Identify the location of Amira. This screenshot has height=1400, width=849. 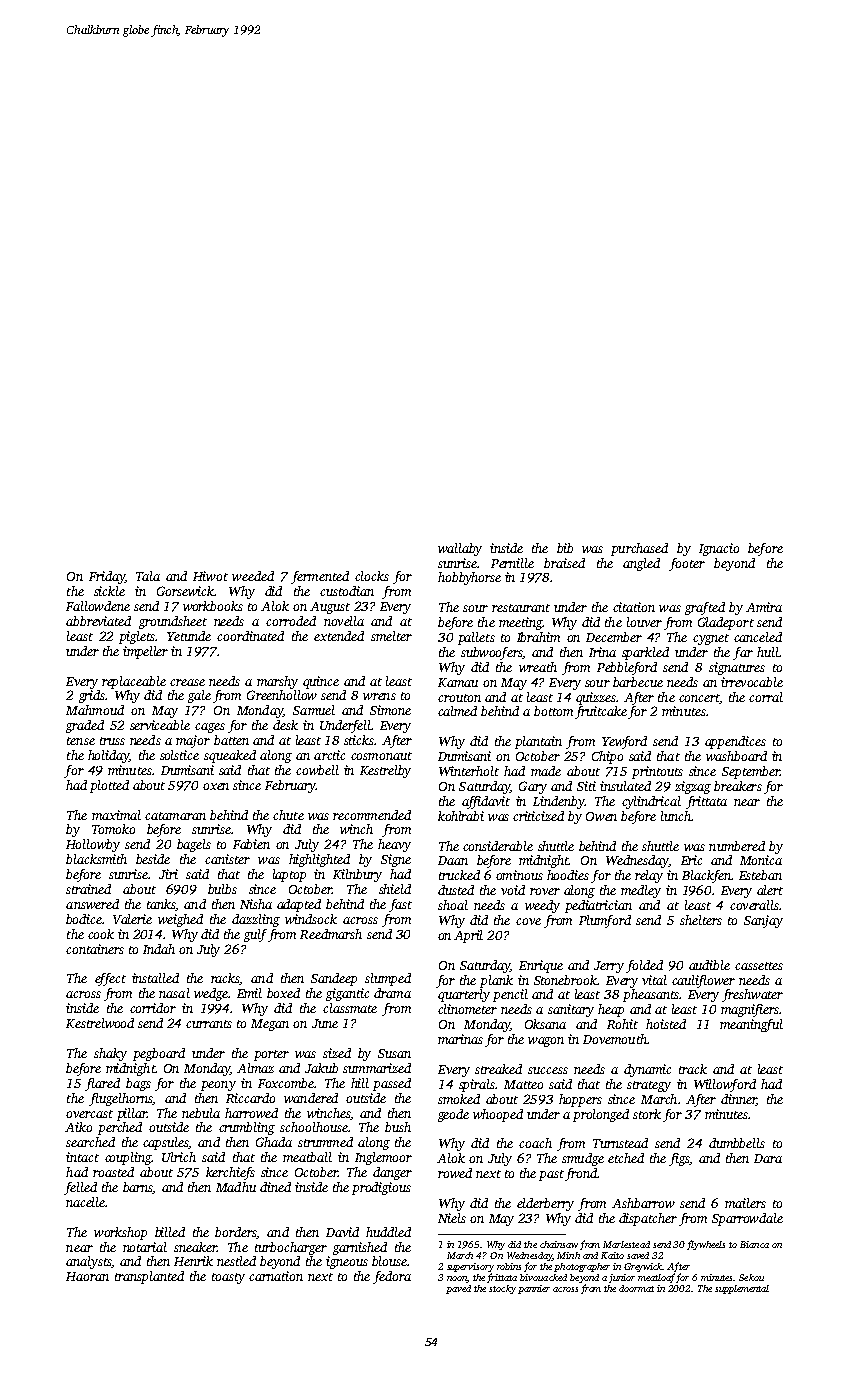
(764, 607).
